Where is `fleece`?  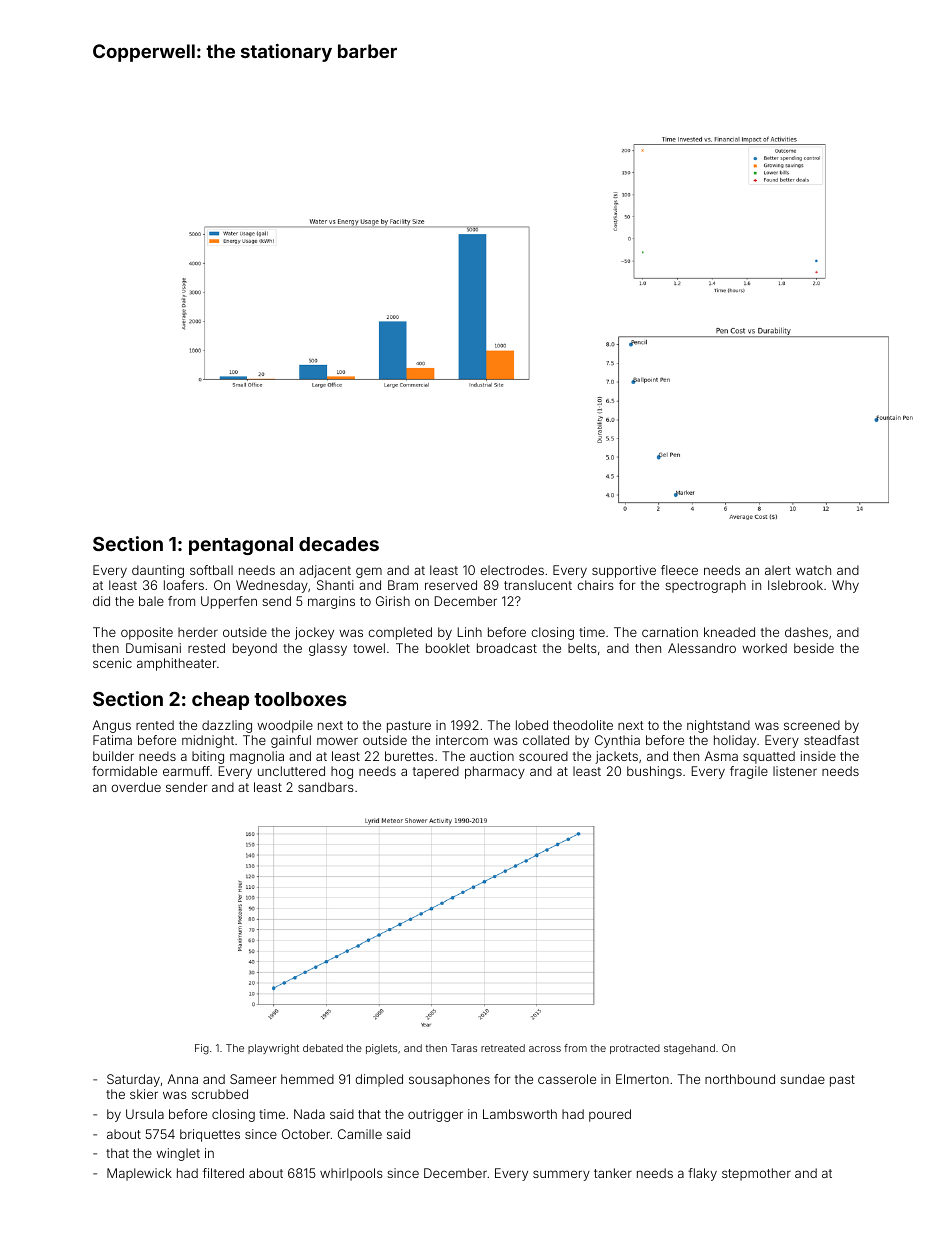
fleece is located at coordinates (679, 570).
